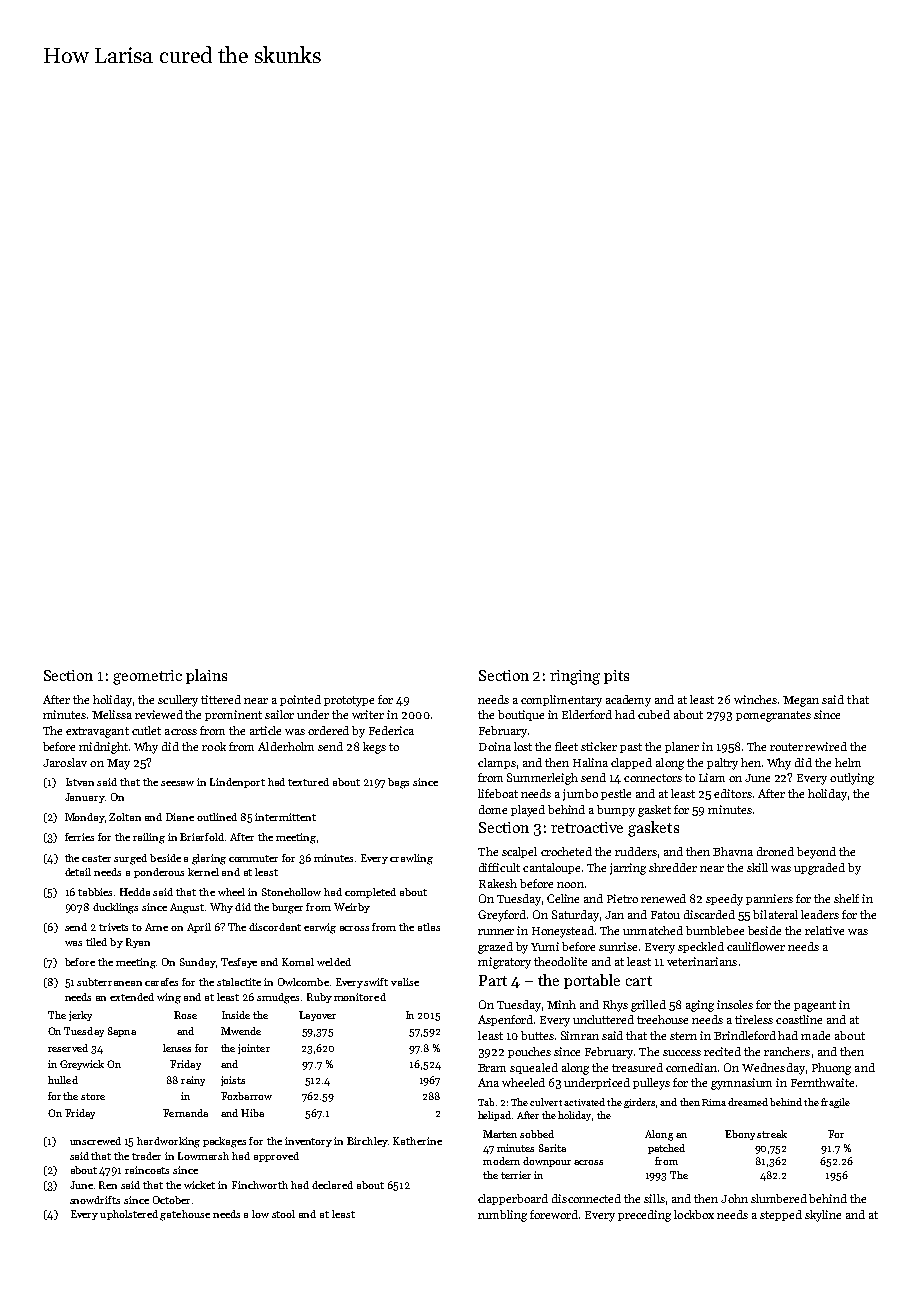 The image size is (924, 1308). What do you see at coordinates (545, 946) in the image?
I see `Yumi` at bounding box center [545, 946].
